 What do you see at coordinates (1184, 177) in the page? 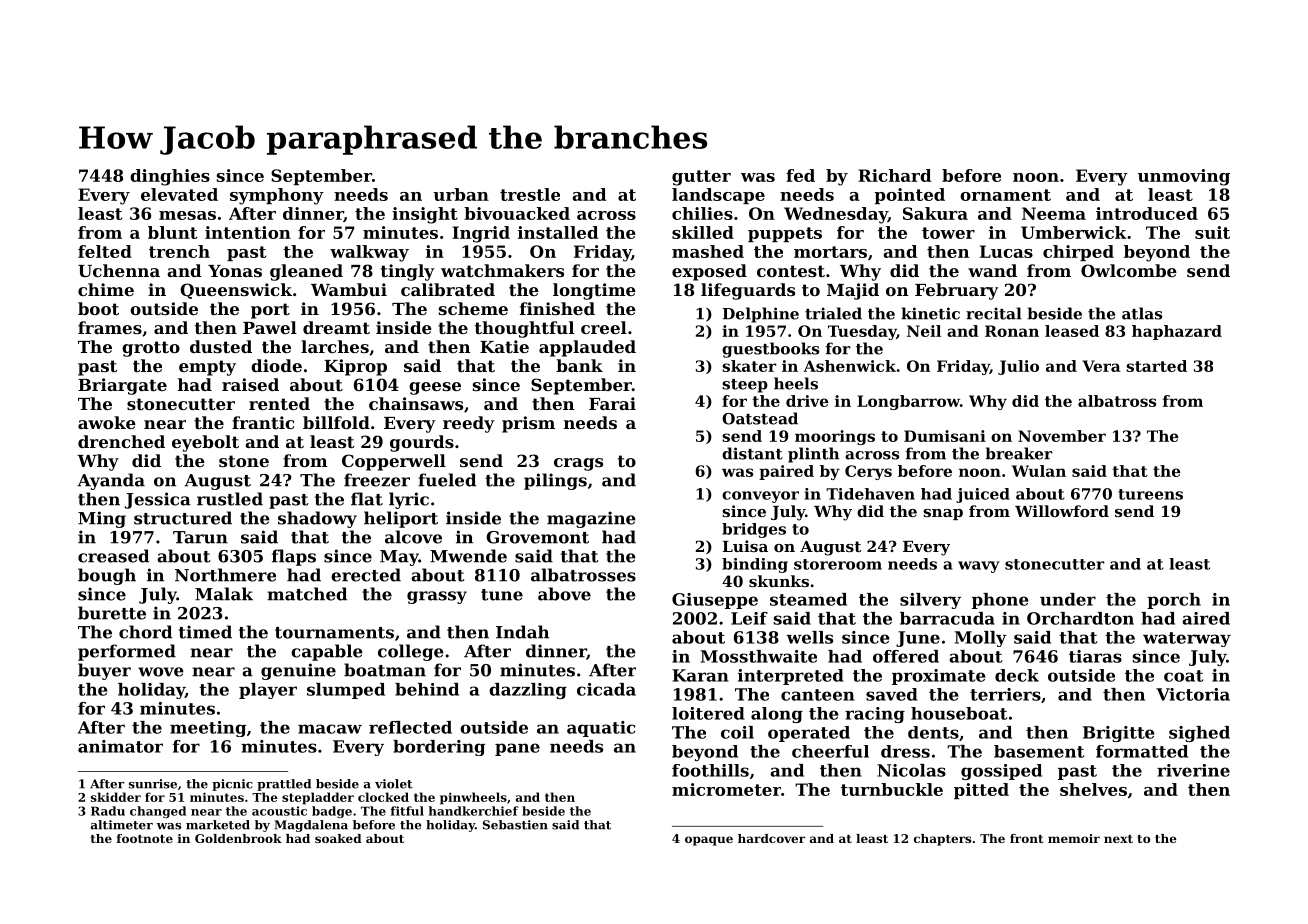
I see `unmoving` at bounding box center [1184, 177].
